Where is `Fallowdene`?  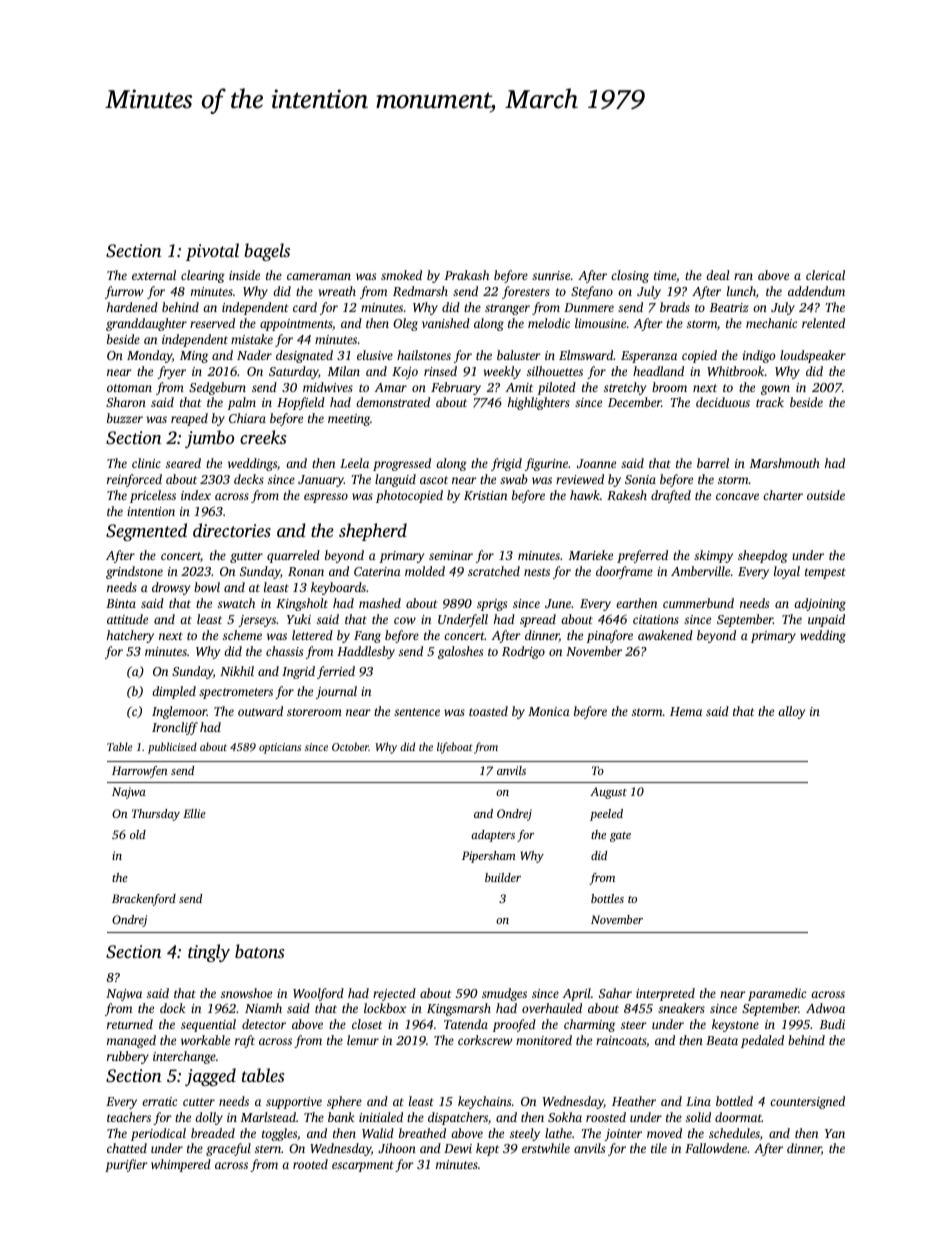
Fallowdene is located at coordinates (716, 1148).
